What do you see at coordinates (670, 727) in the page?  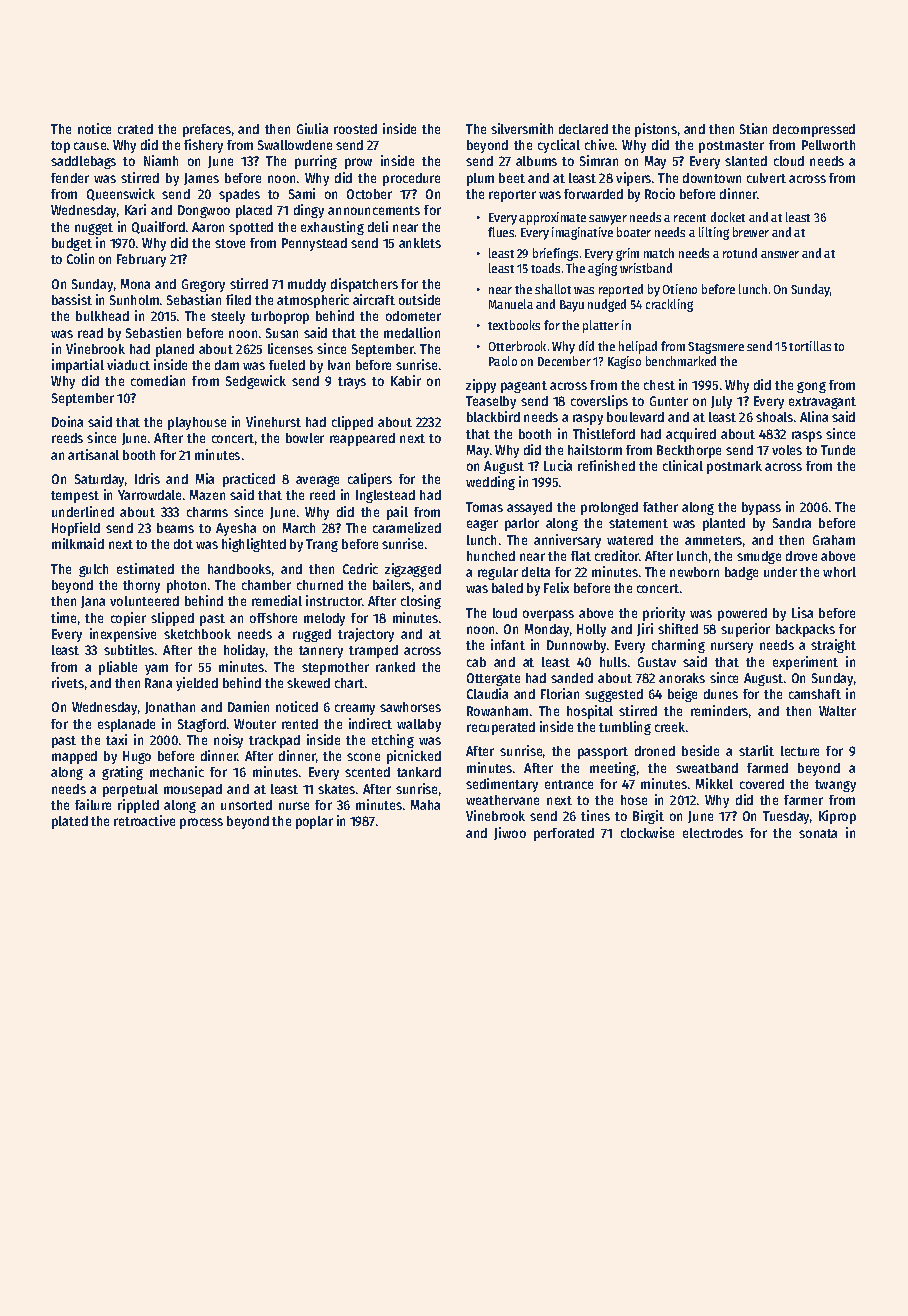 I see `creek` at bounding box center [670, 727].
